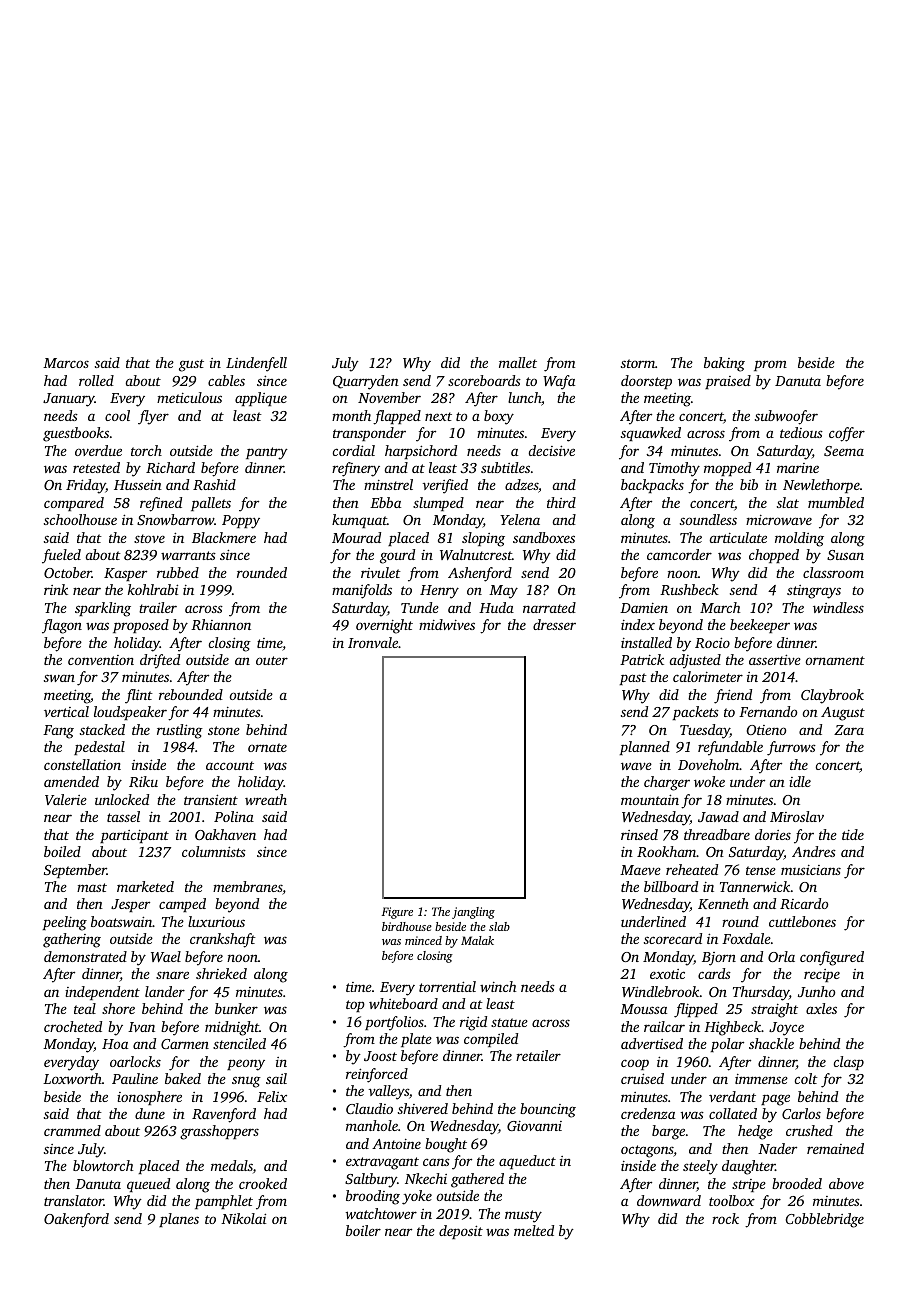 This screenshot has height=1316, width=908. Describe the element at coordinates (633, 679) in the screenshot. I see `past` at that location.
